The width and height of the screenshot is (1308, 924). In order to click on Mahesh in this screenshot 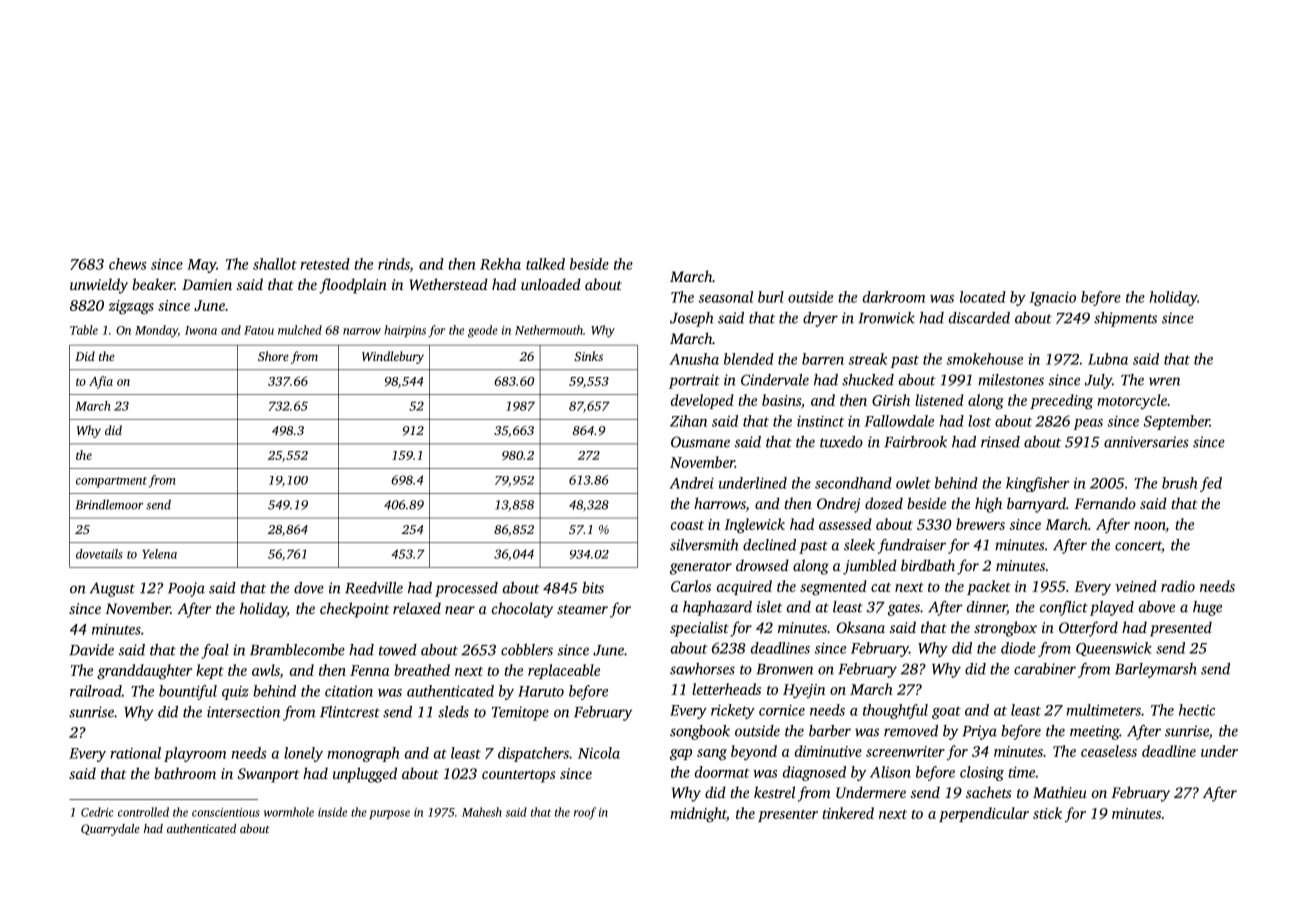, I will do `click(482, 812)`.
